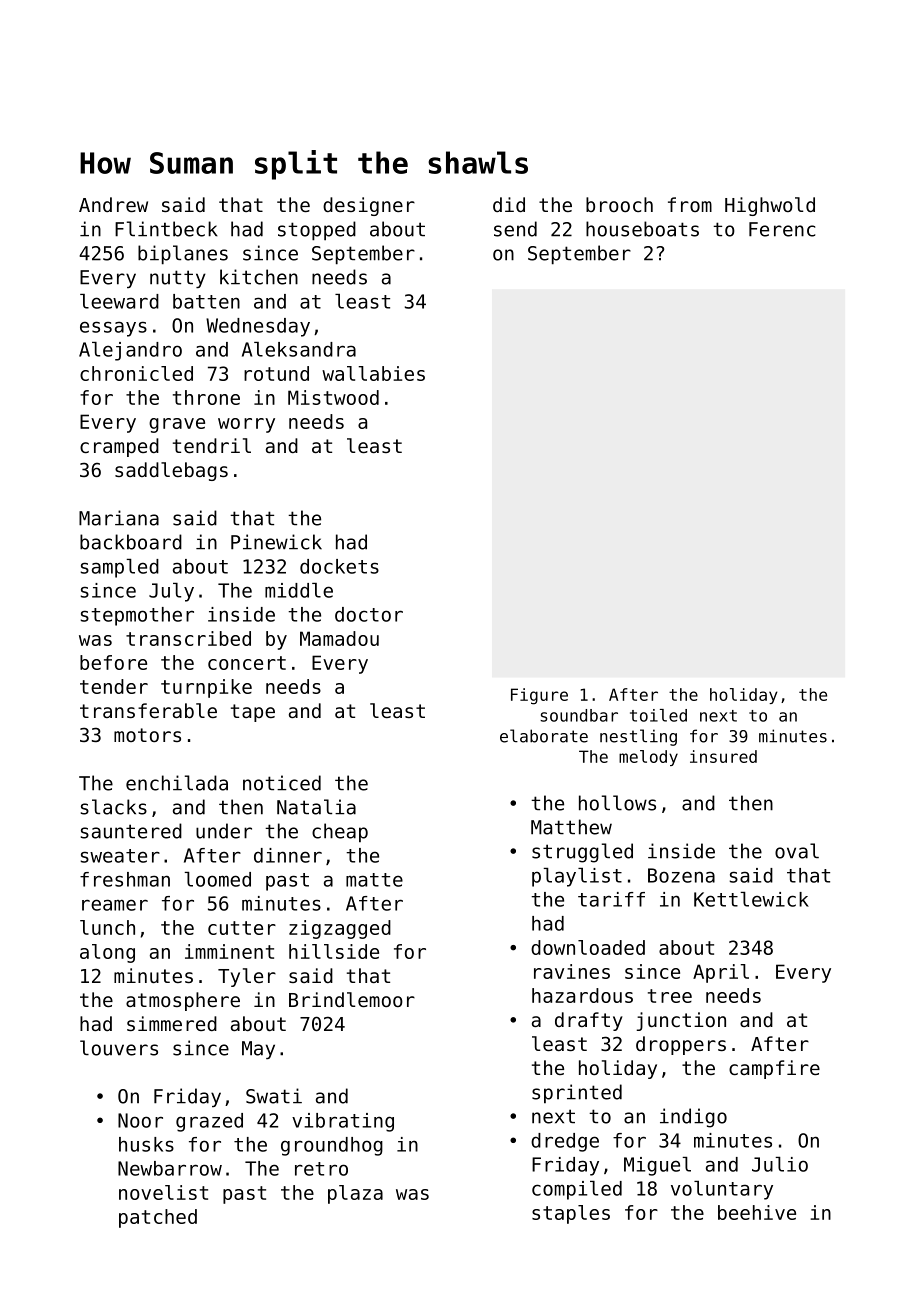 The height and width of the screenshot is (1311, 924). I want to click on retro, so click(321, 1169).
